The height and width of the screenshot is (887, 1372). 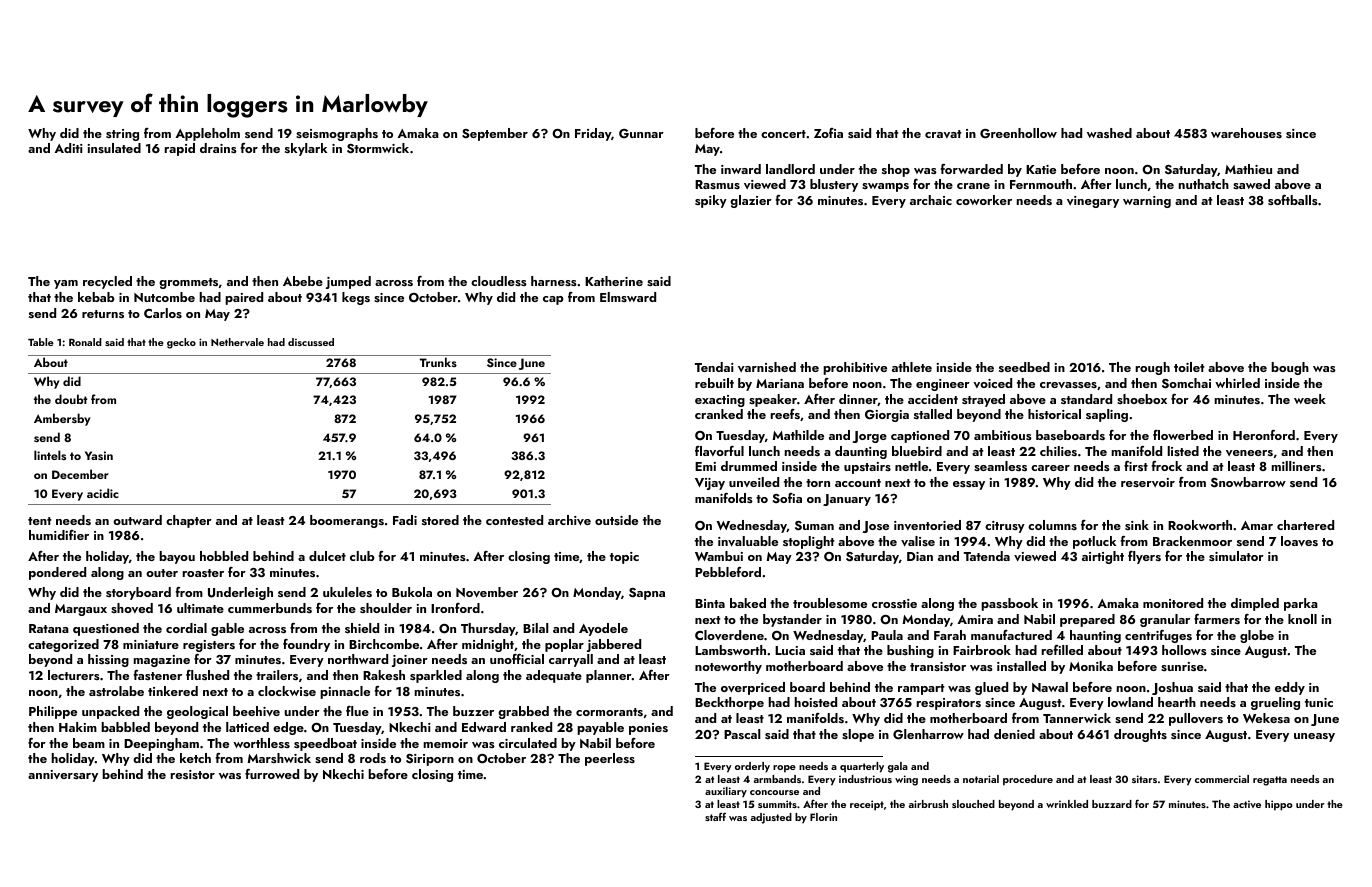 What do you see at coordinates (337, 134) in the screenshot?
I see `seismographs` at bounding box center [337, 134].
